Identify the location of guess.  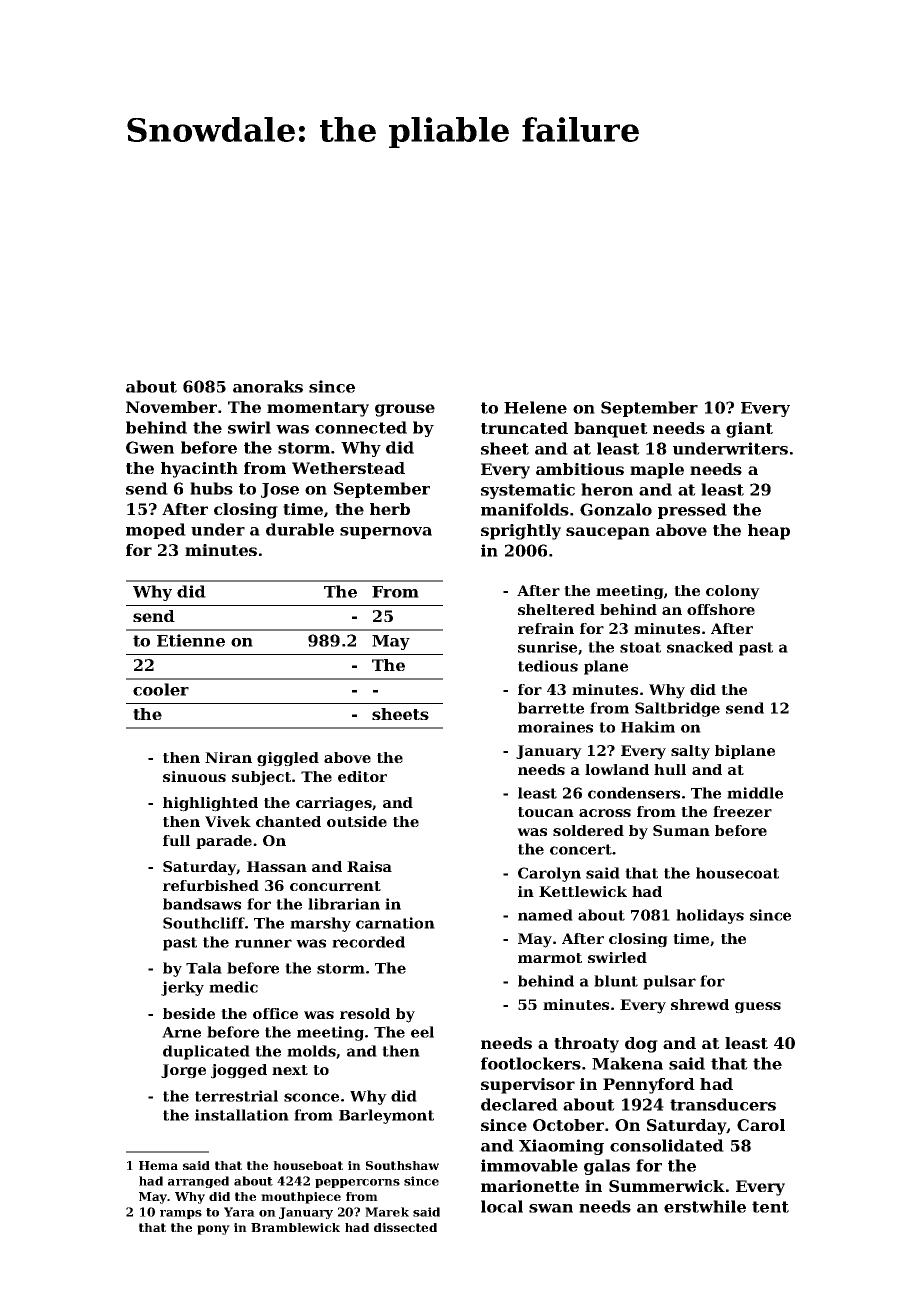
(758, 1008).
